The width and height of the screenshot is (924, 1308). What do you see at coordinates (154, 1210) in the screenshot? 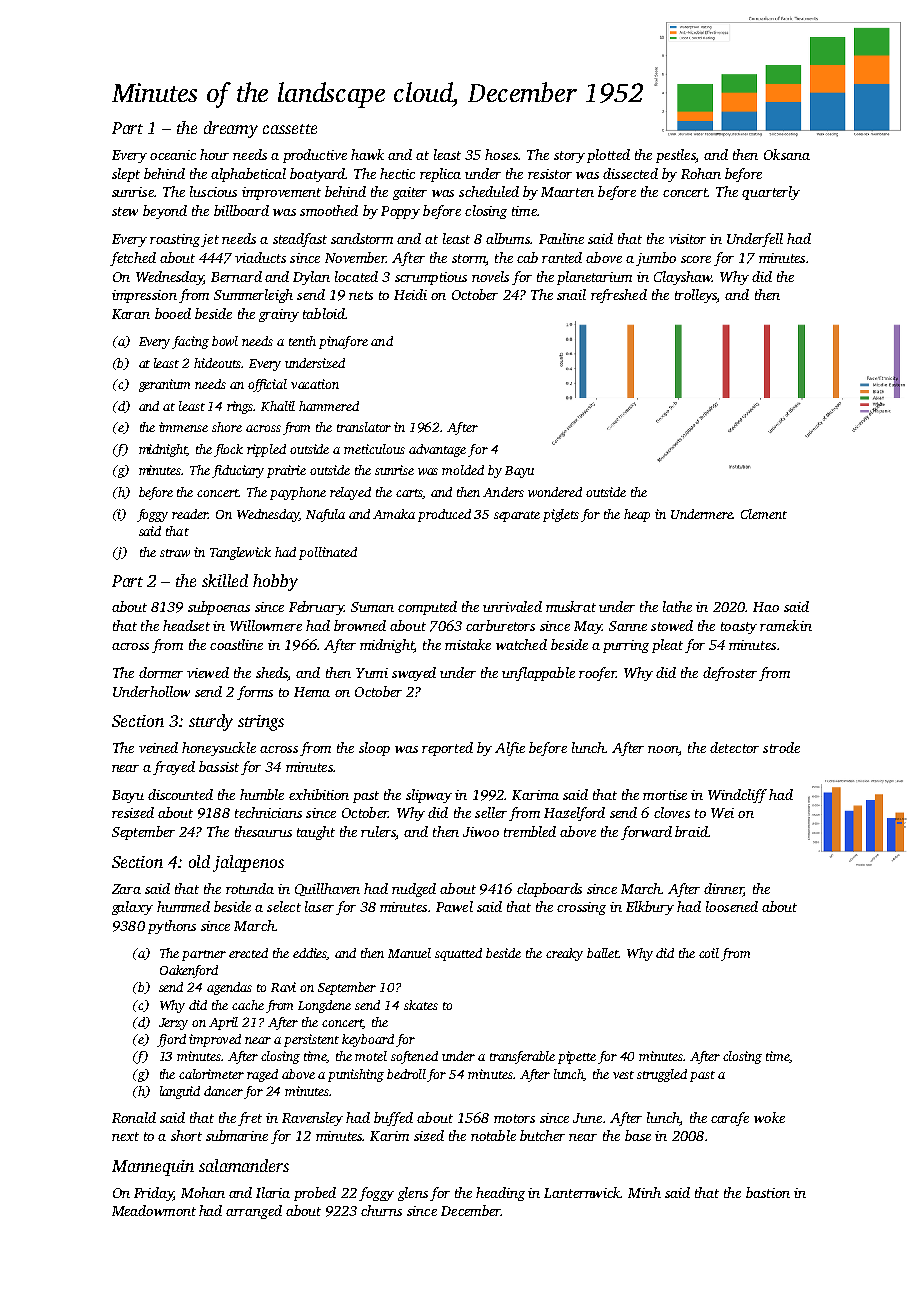
I see `Meadowmont` at bounding box center [154, 1210].
